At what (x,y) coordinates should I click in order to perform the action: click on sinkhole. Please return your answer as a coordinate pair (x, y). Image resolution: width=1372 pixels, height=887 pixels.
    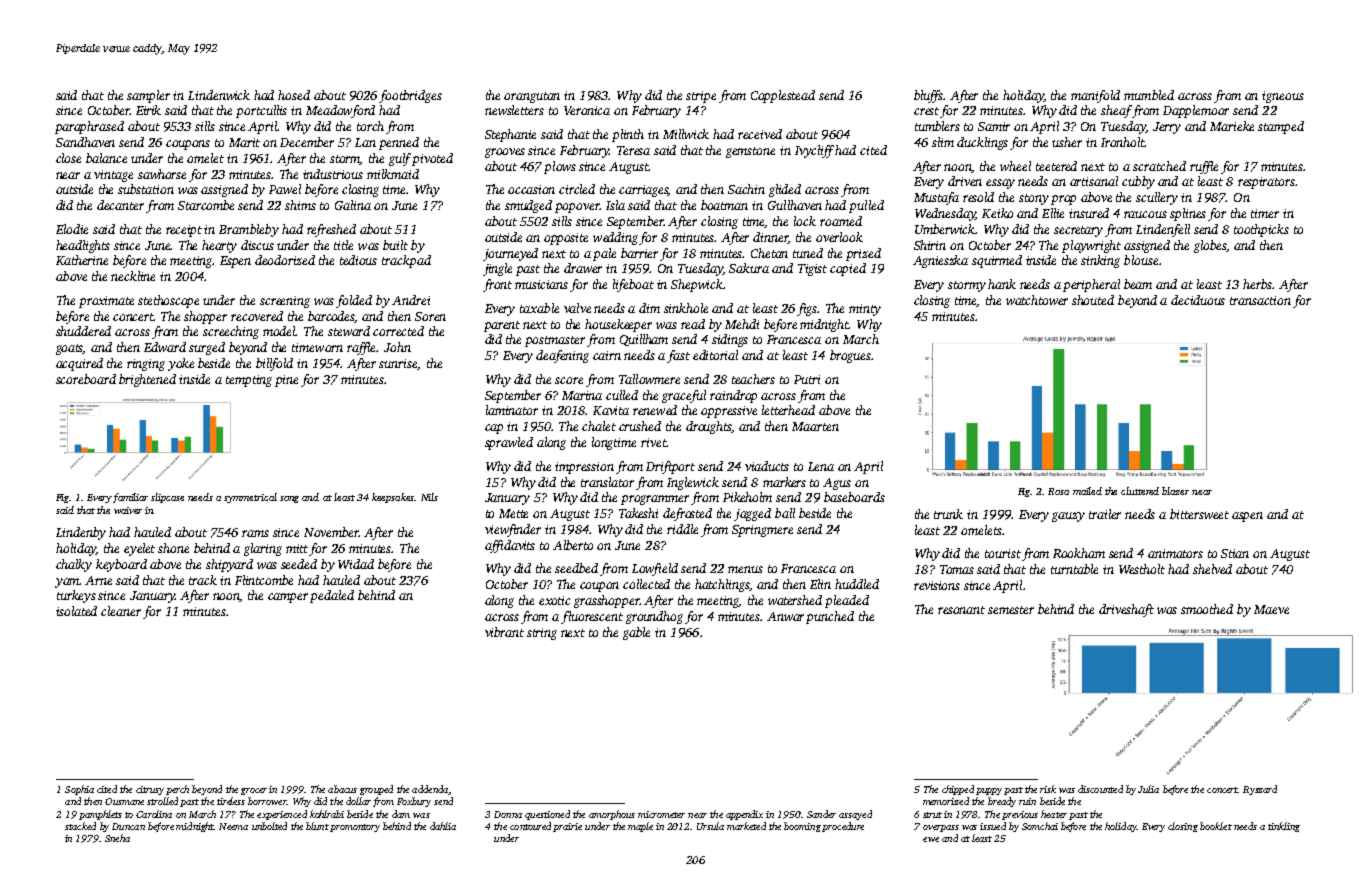
    Looking at the image, I should click on (686, 308).
